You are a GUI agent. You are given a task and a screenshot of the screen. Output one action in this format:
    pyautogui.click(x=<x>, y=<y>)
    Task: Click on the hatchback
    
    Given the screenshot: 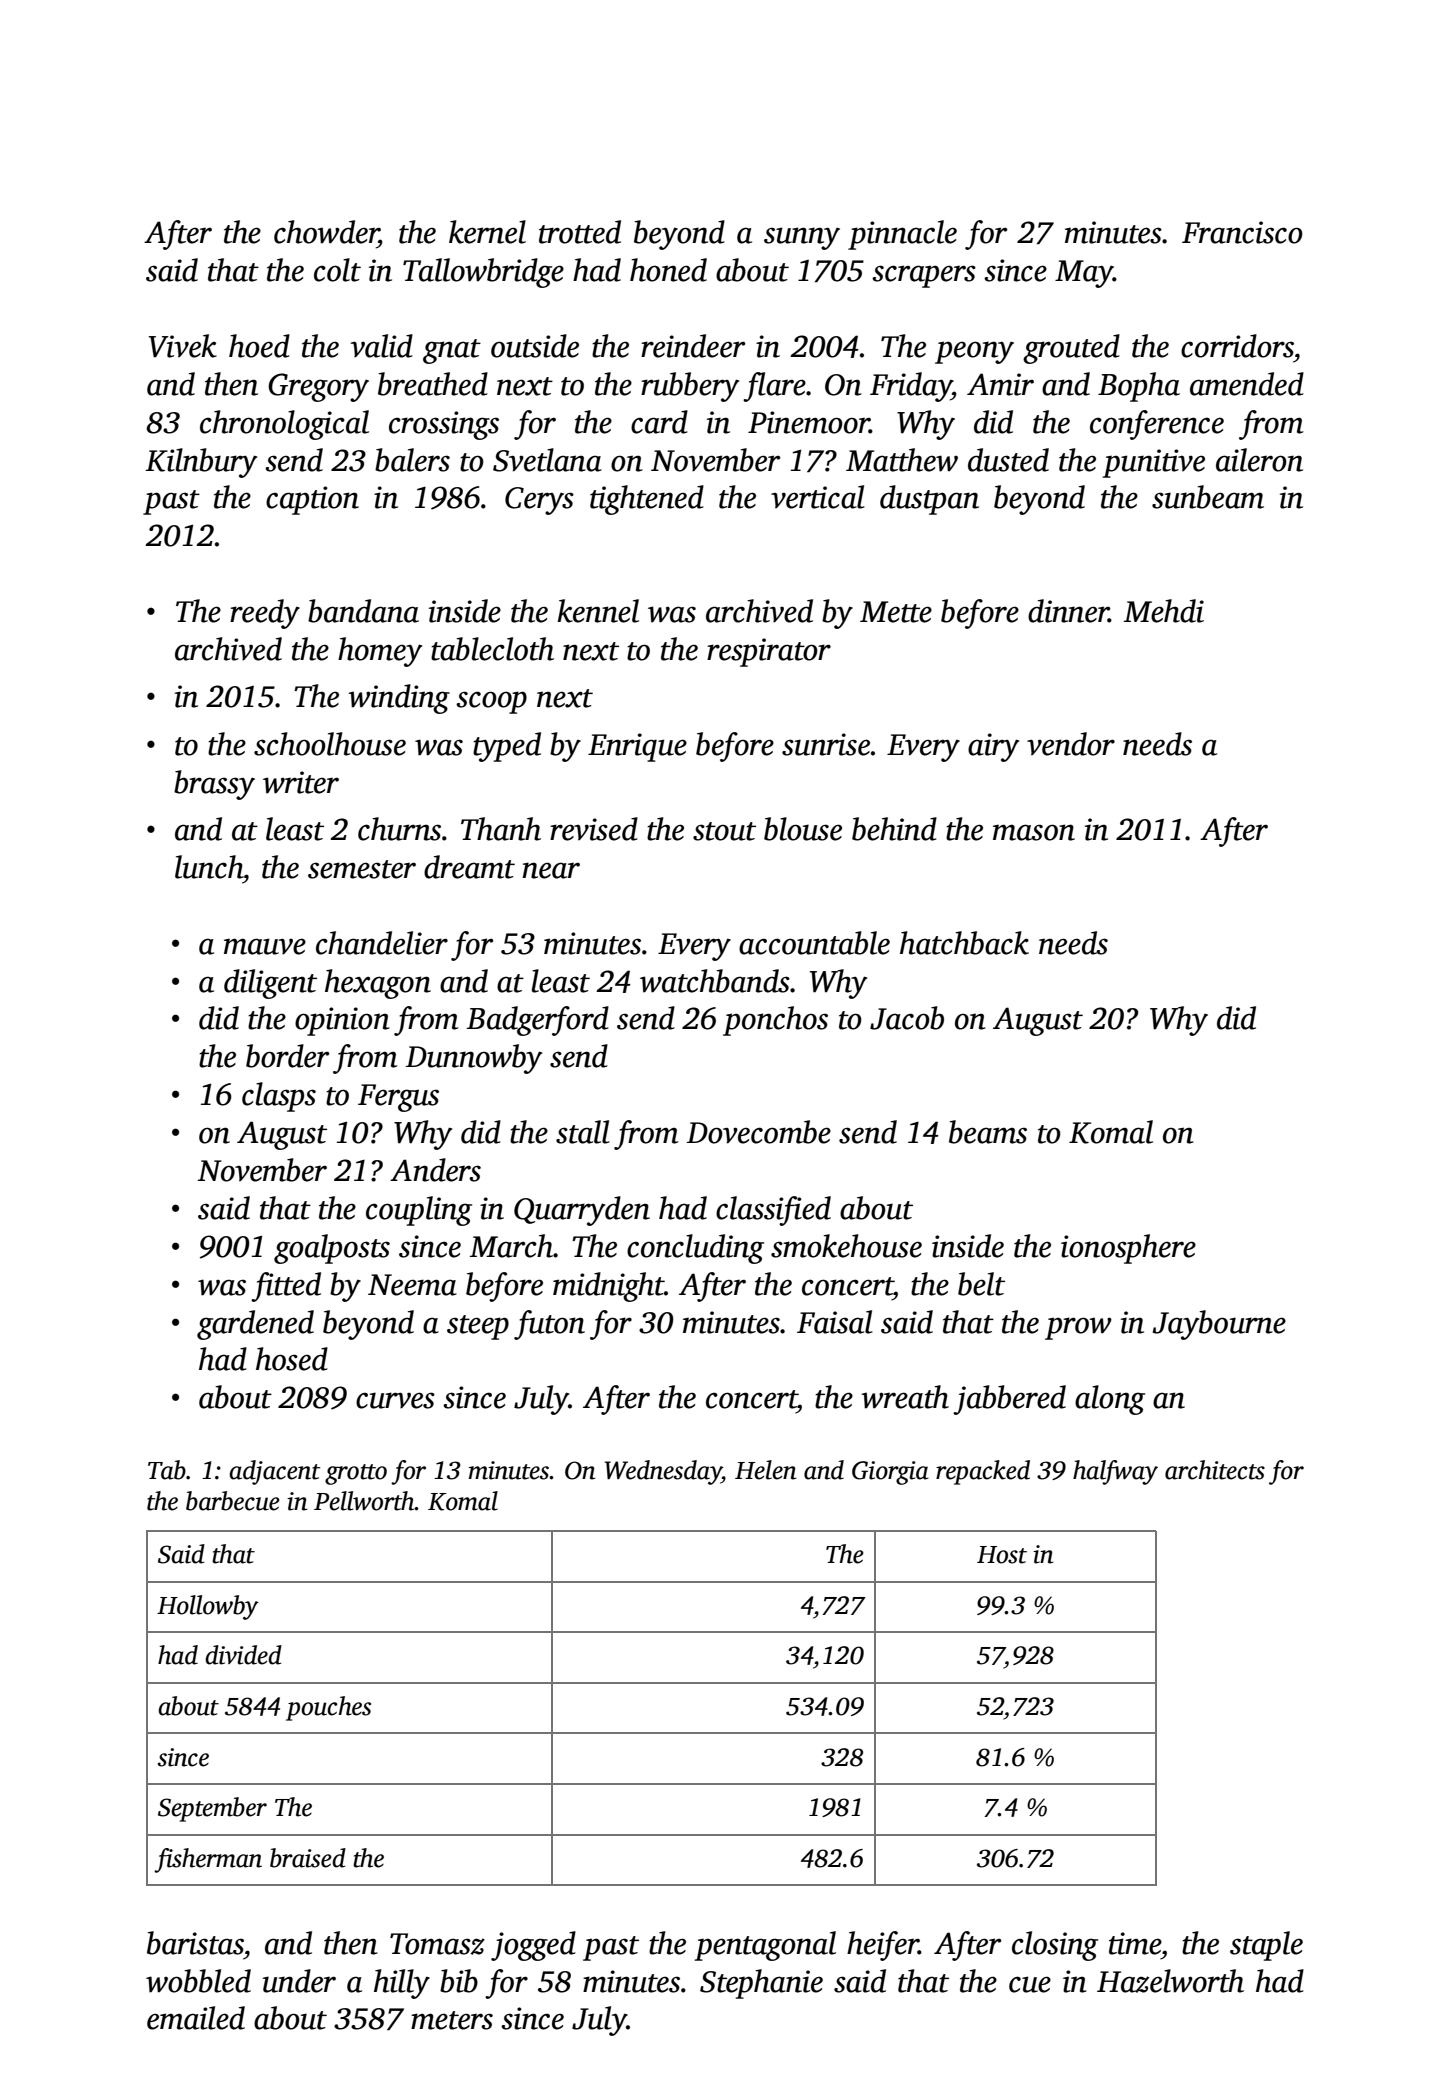 What is the action you would take?
    pyautogui.click(x=964, y=943)
